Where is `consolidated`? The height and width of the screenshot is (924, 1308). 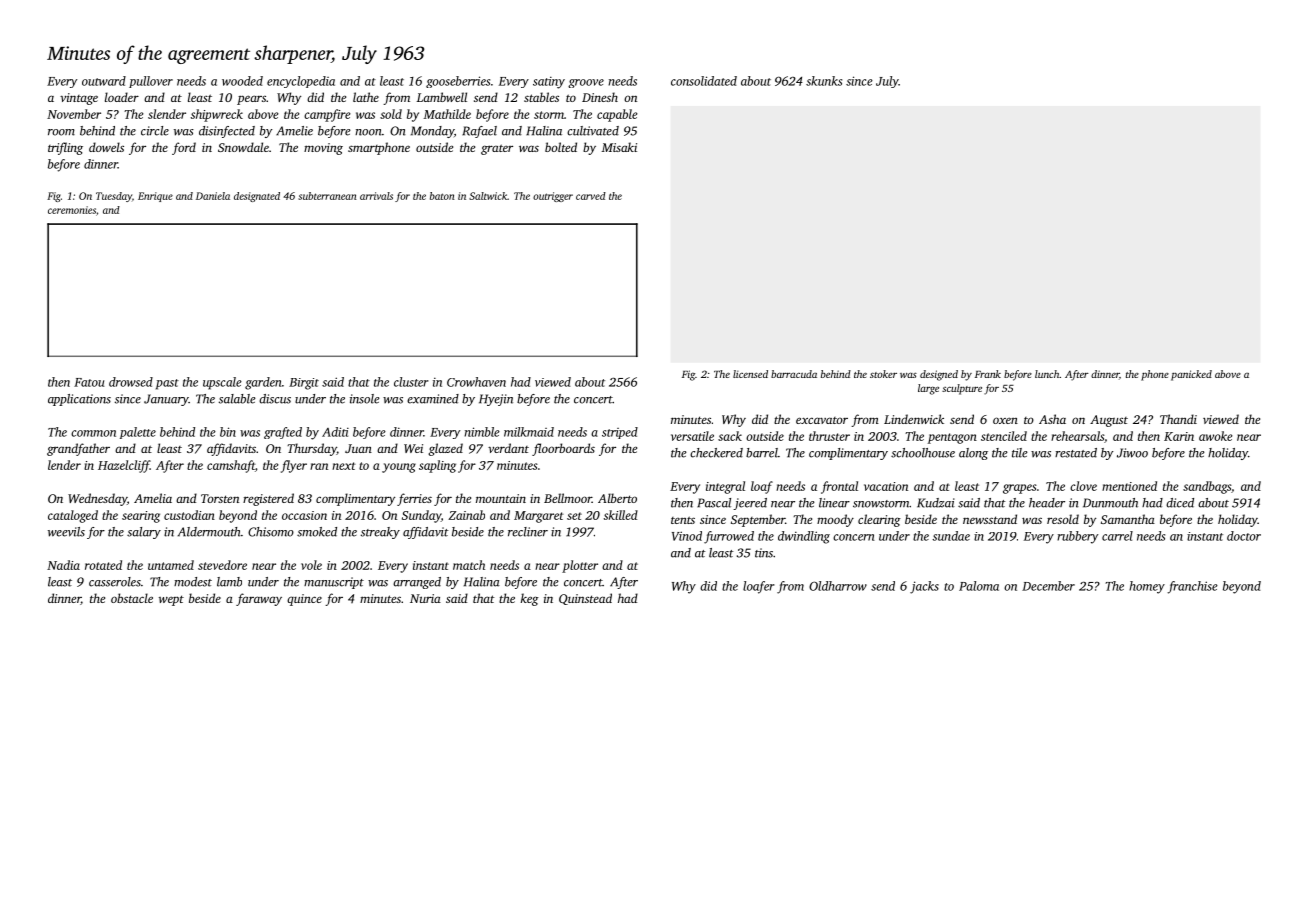
consolidated is located at coordinates (704, 81).
